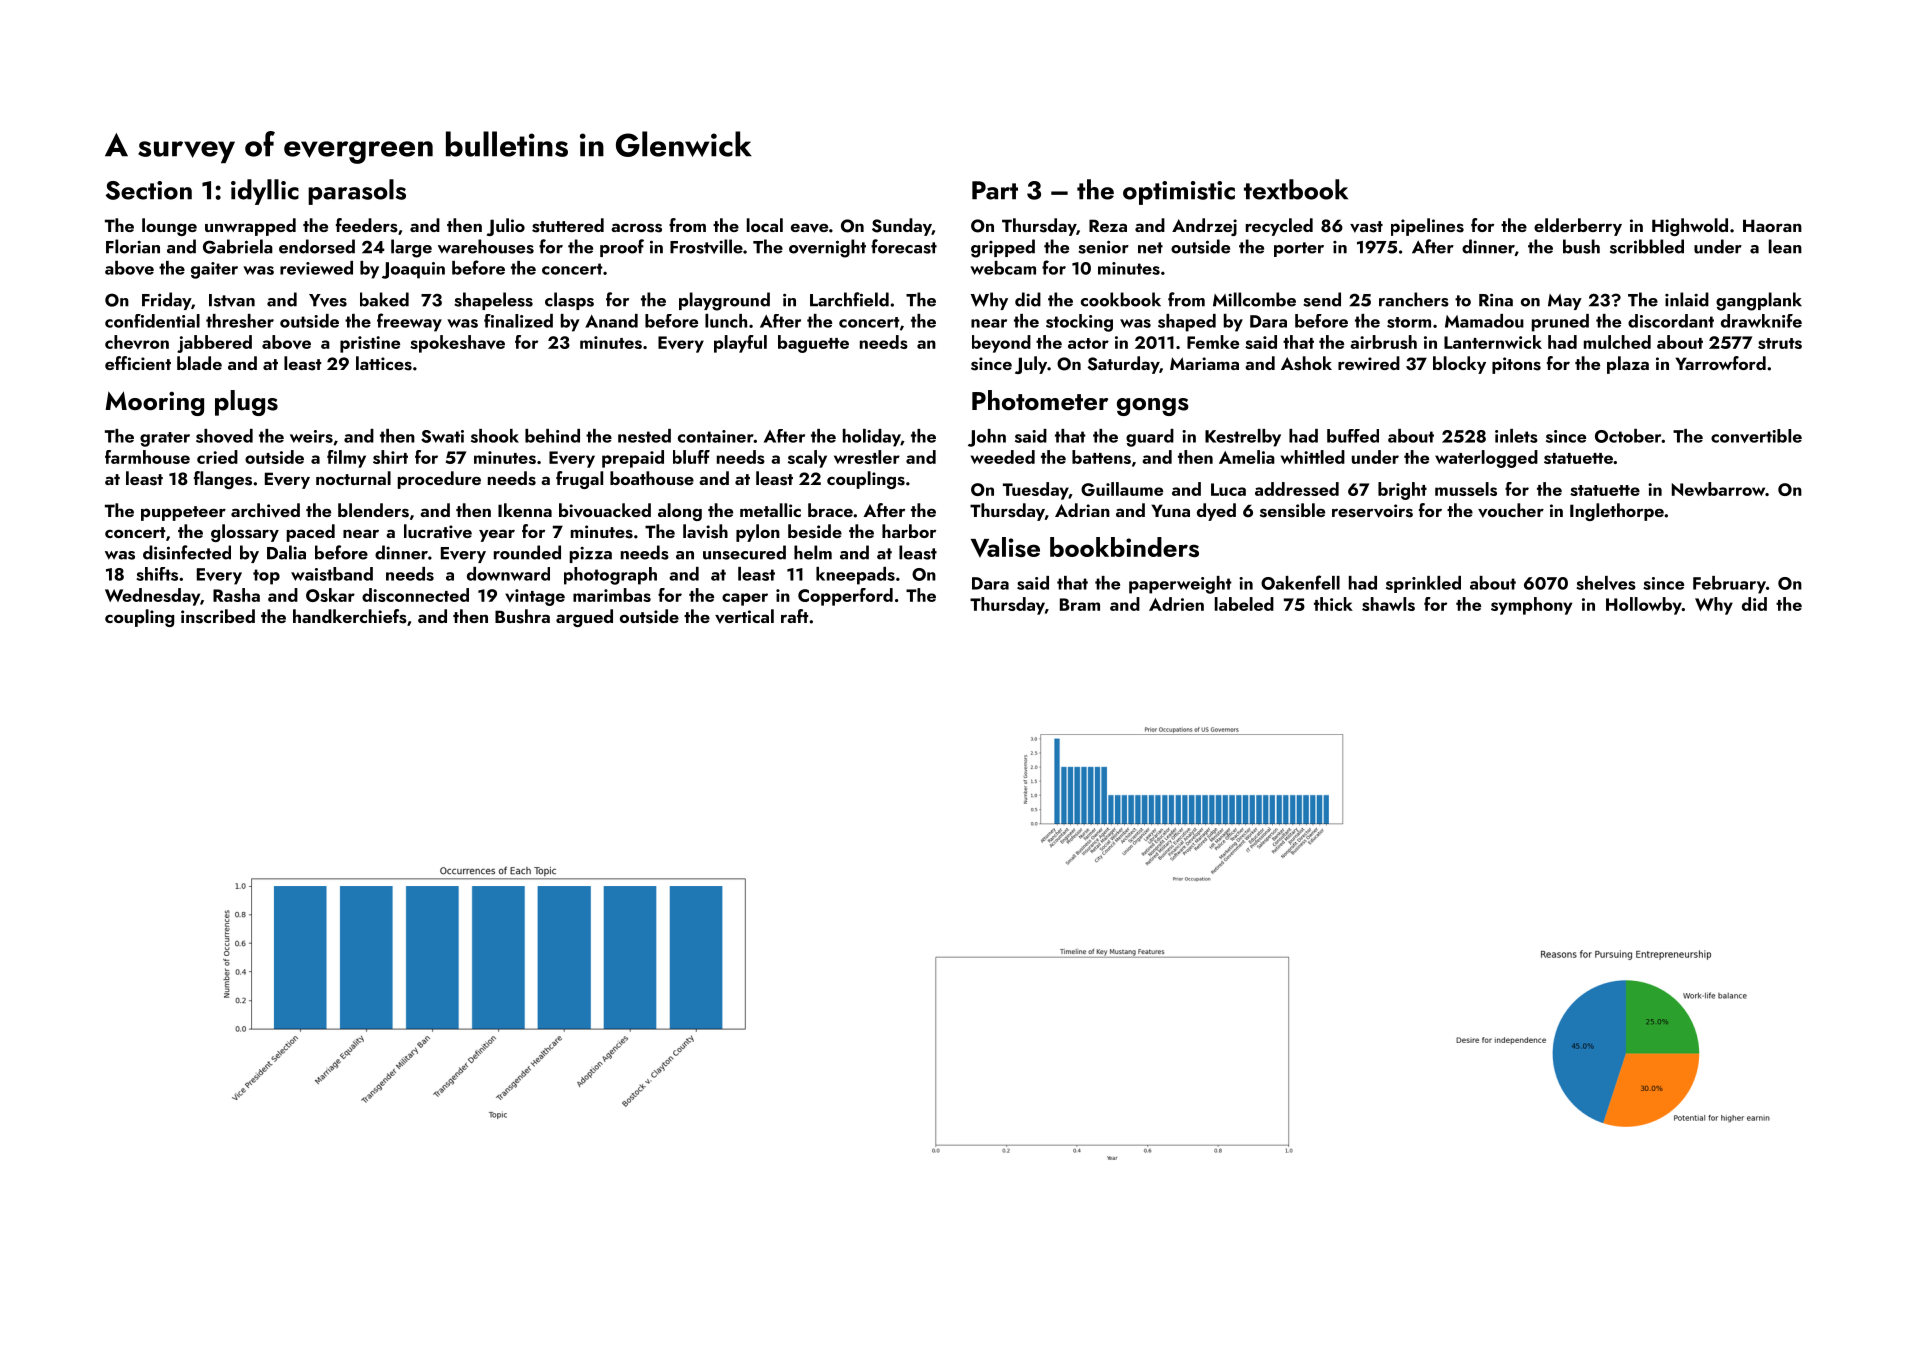 Image resolution: width=1907 pixels, height=1348 pixels. Describe the element at coordinates (855, 576) in the screenshot. I see `kneepads` at that location.
